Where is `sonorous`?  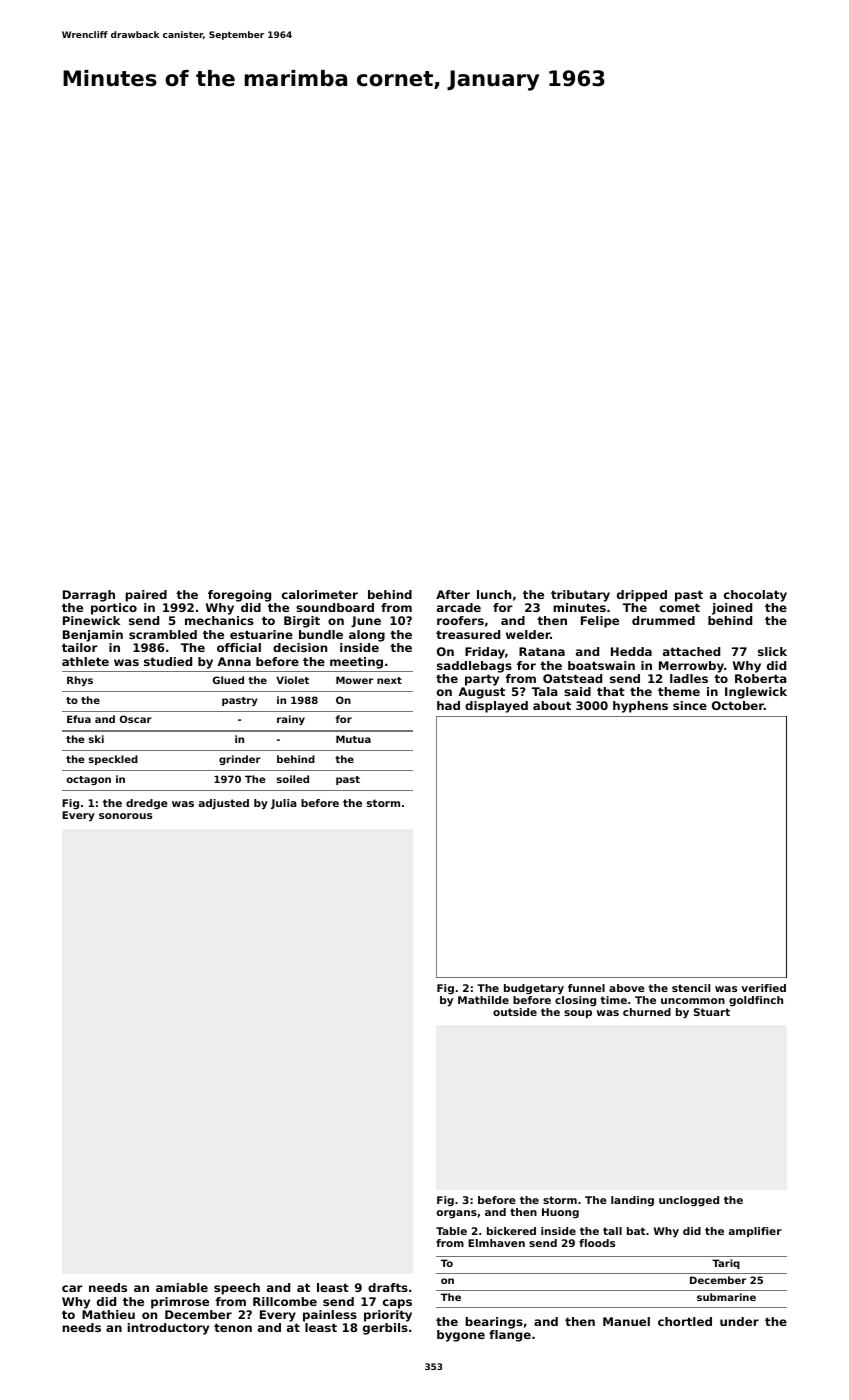 sonorous is located at coordinates (125, 816).
